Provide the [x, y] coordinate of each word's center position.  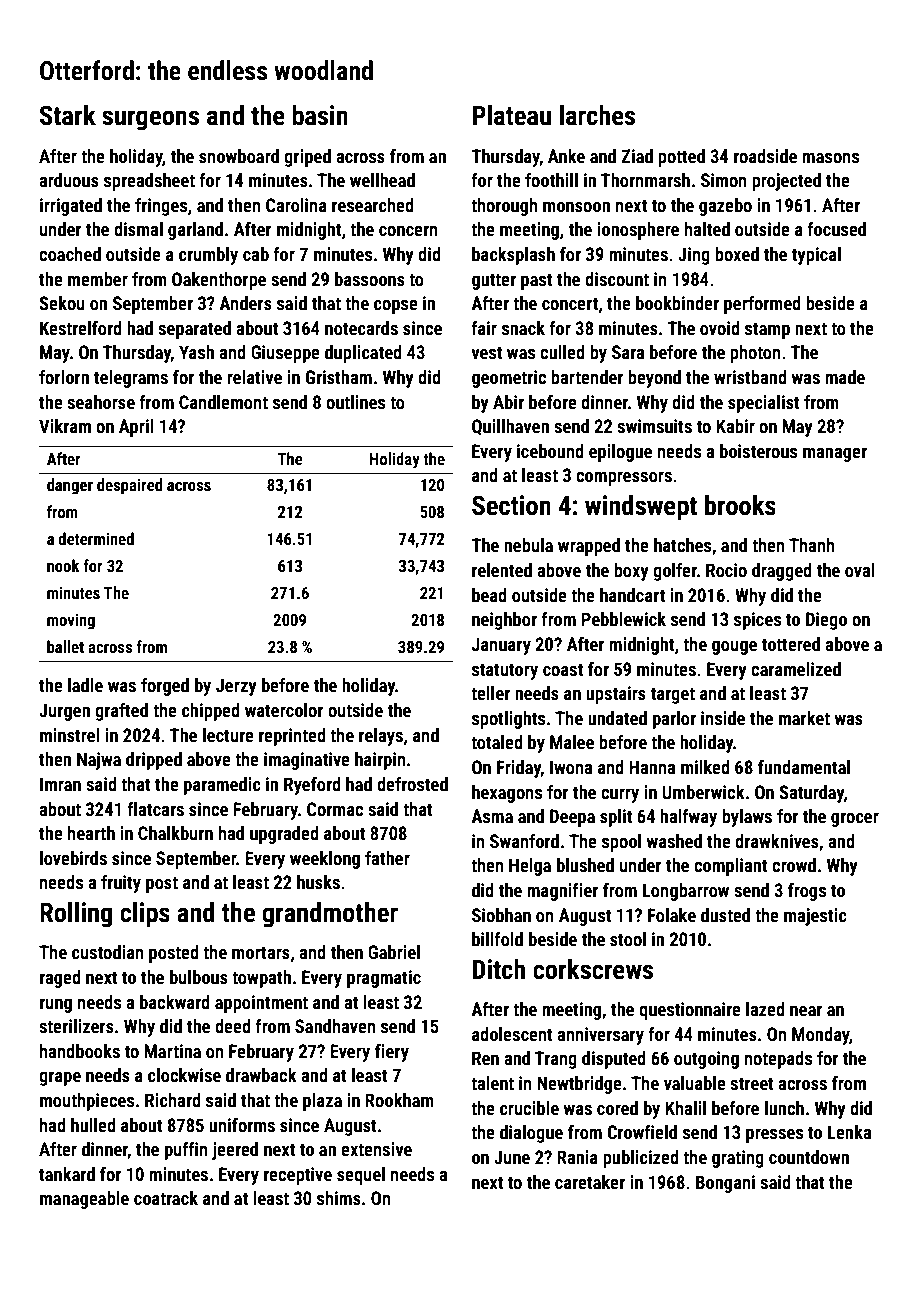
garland [195, 231]
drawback [261, 1075]
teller [490, 693]
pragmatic [384, 979]
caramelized [796, 669]
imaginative [307, 761]
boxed [737, 254]
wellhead [382, 180]
